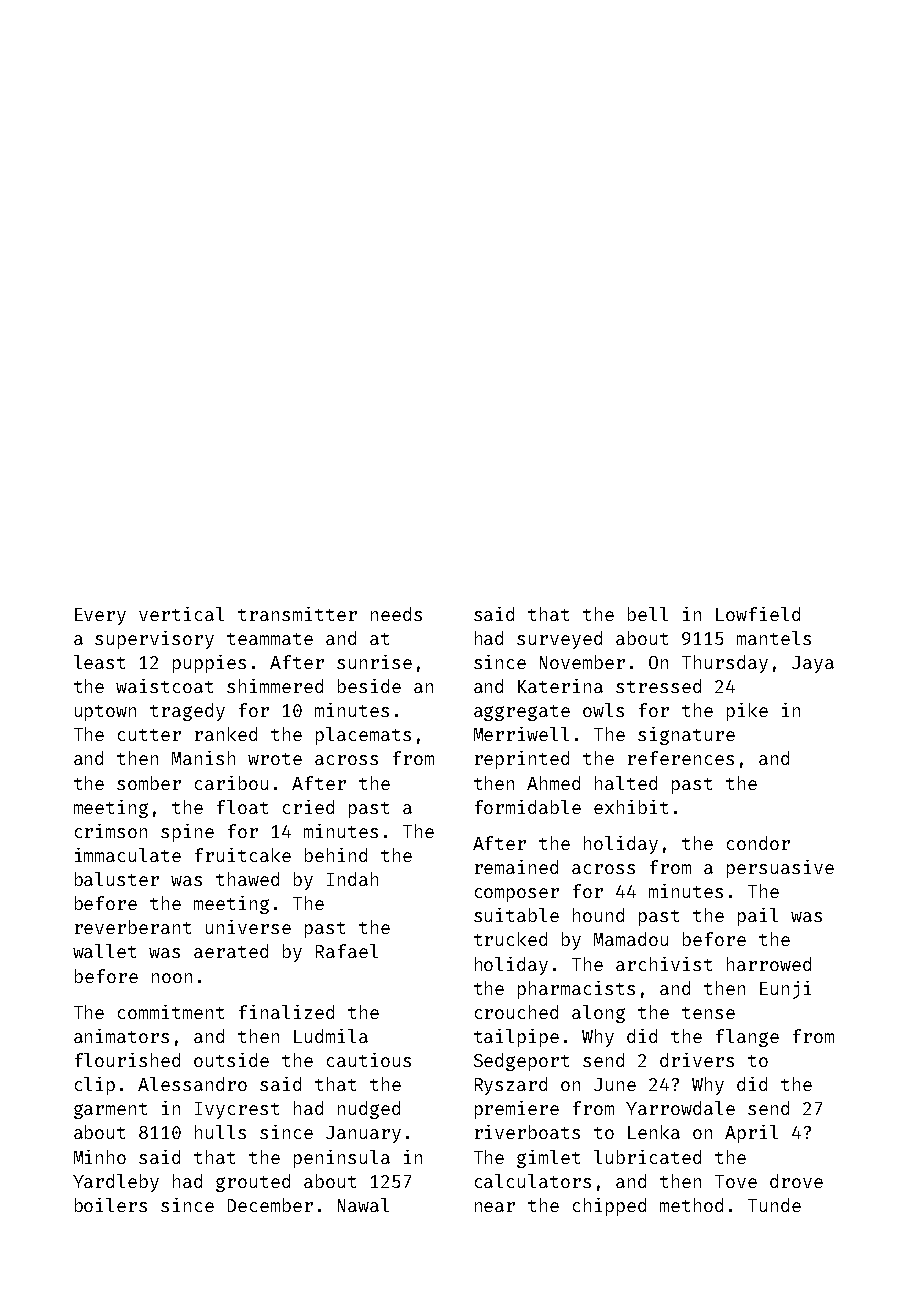 This screenshot has height=1316, width=908. What do you see at coordinates (187, 712) in the screenshot?
I see `tragedy` at bounding box center [187, 712].
